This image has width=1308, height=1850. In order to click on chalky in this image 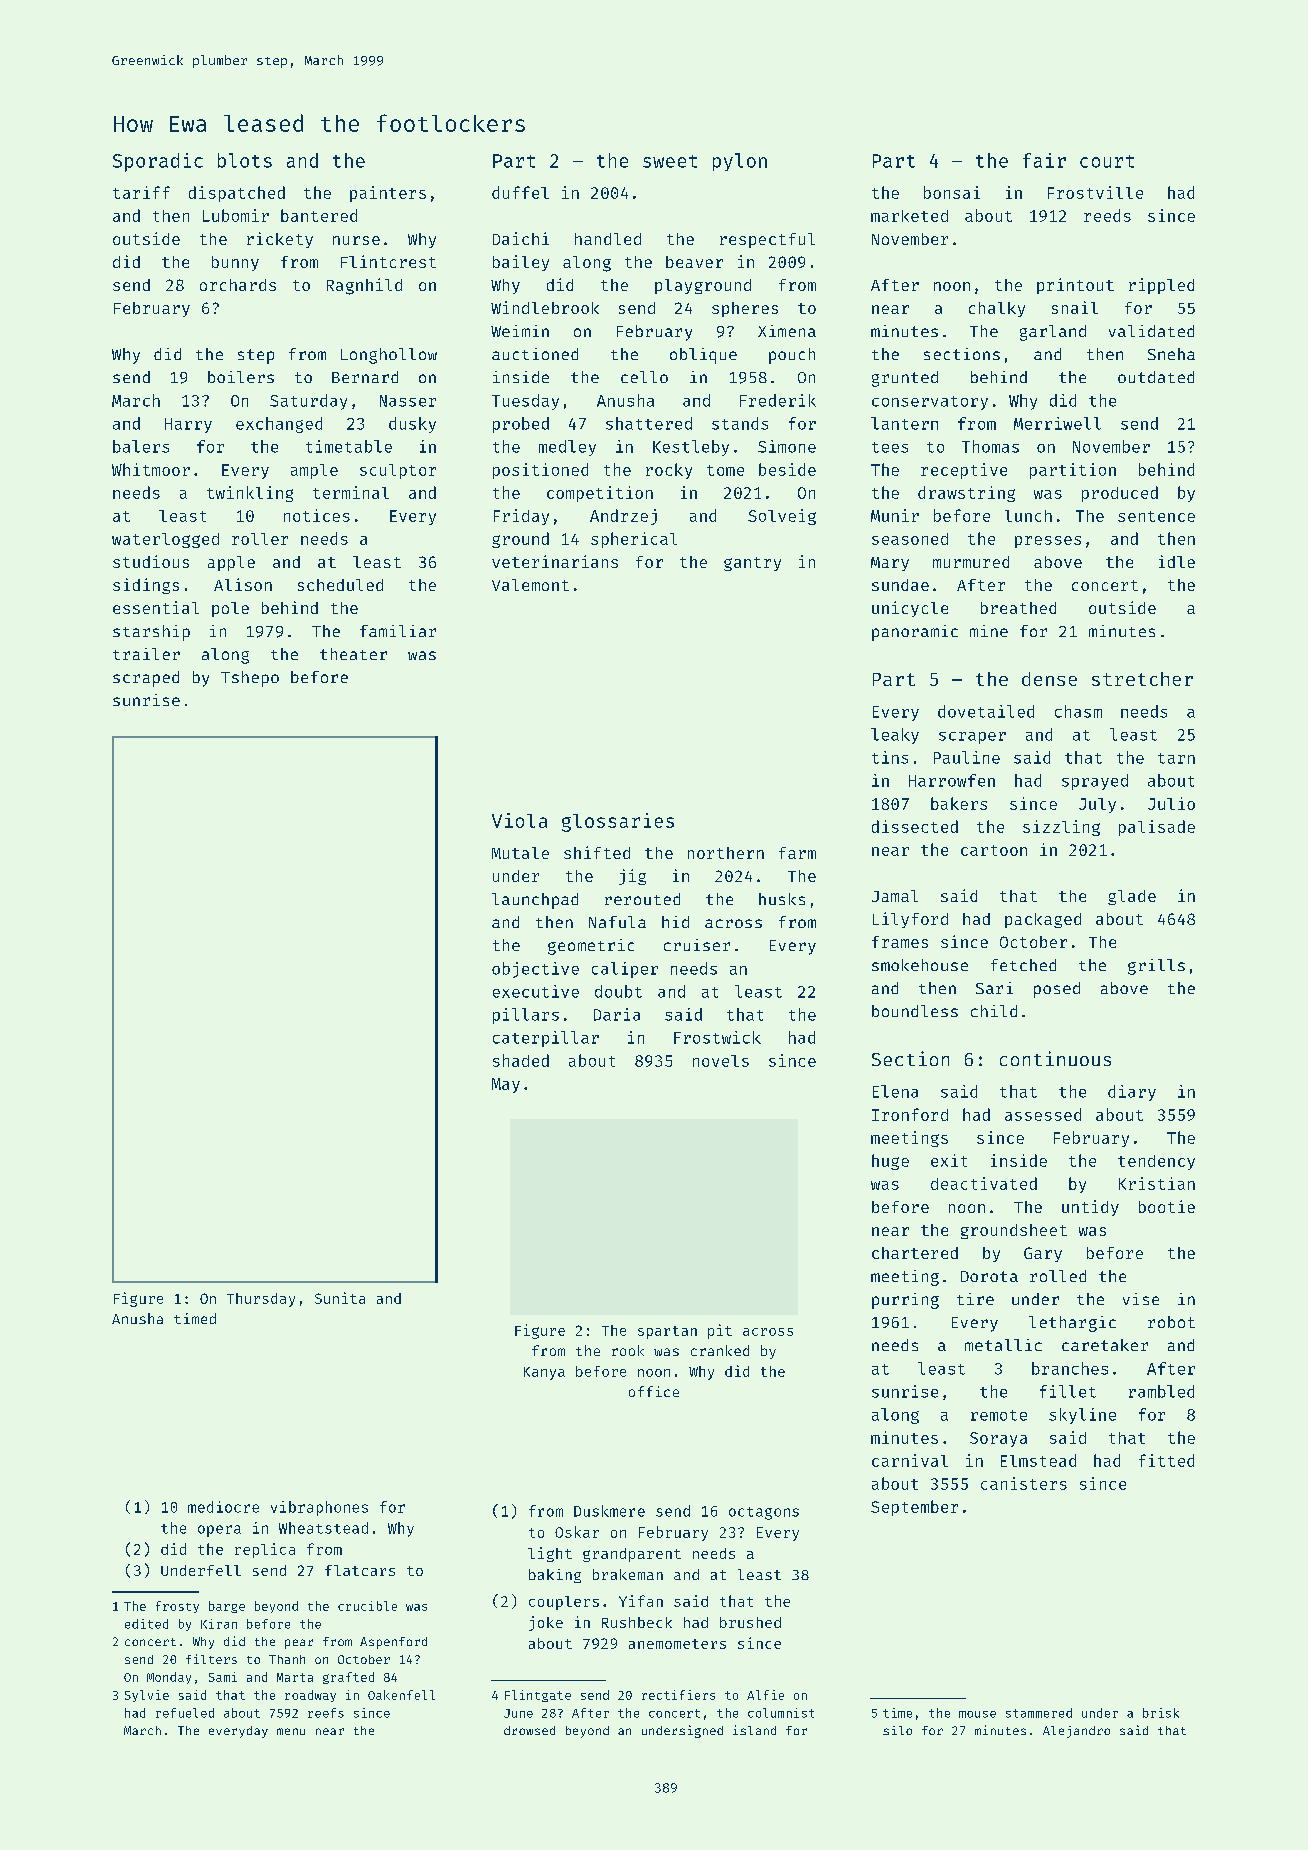, I will do `click(997, 309)`.
